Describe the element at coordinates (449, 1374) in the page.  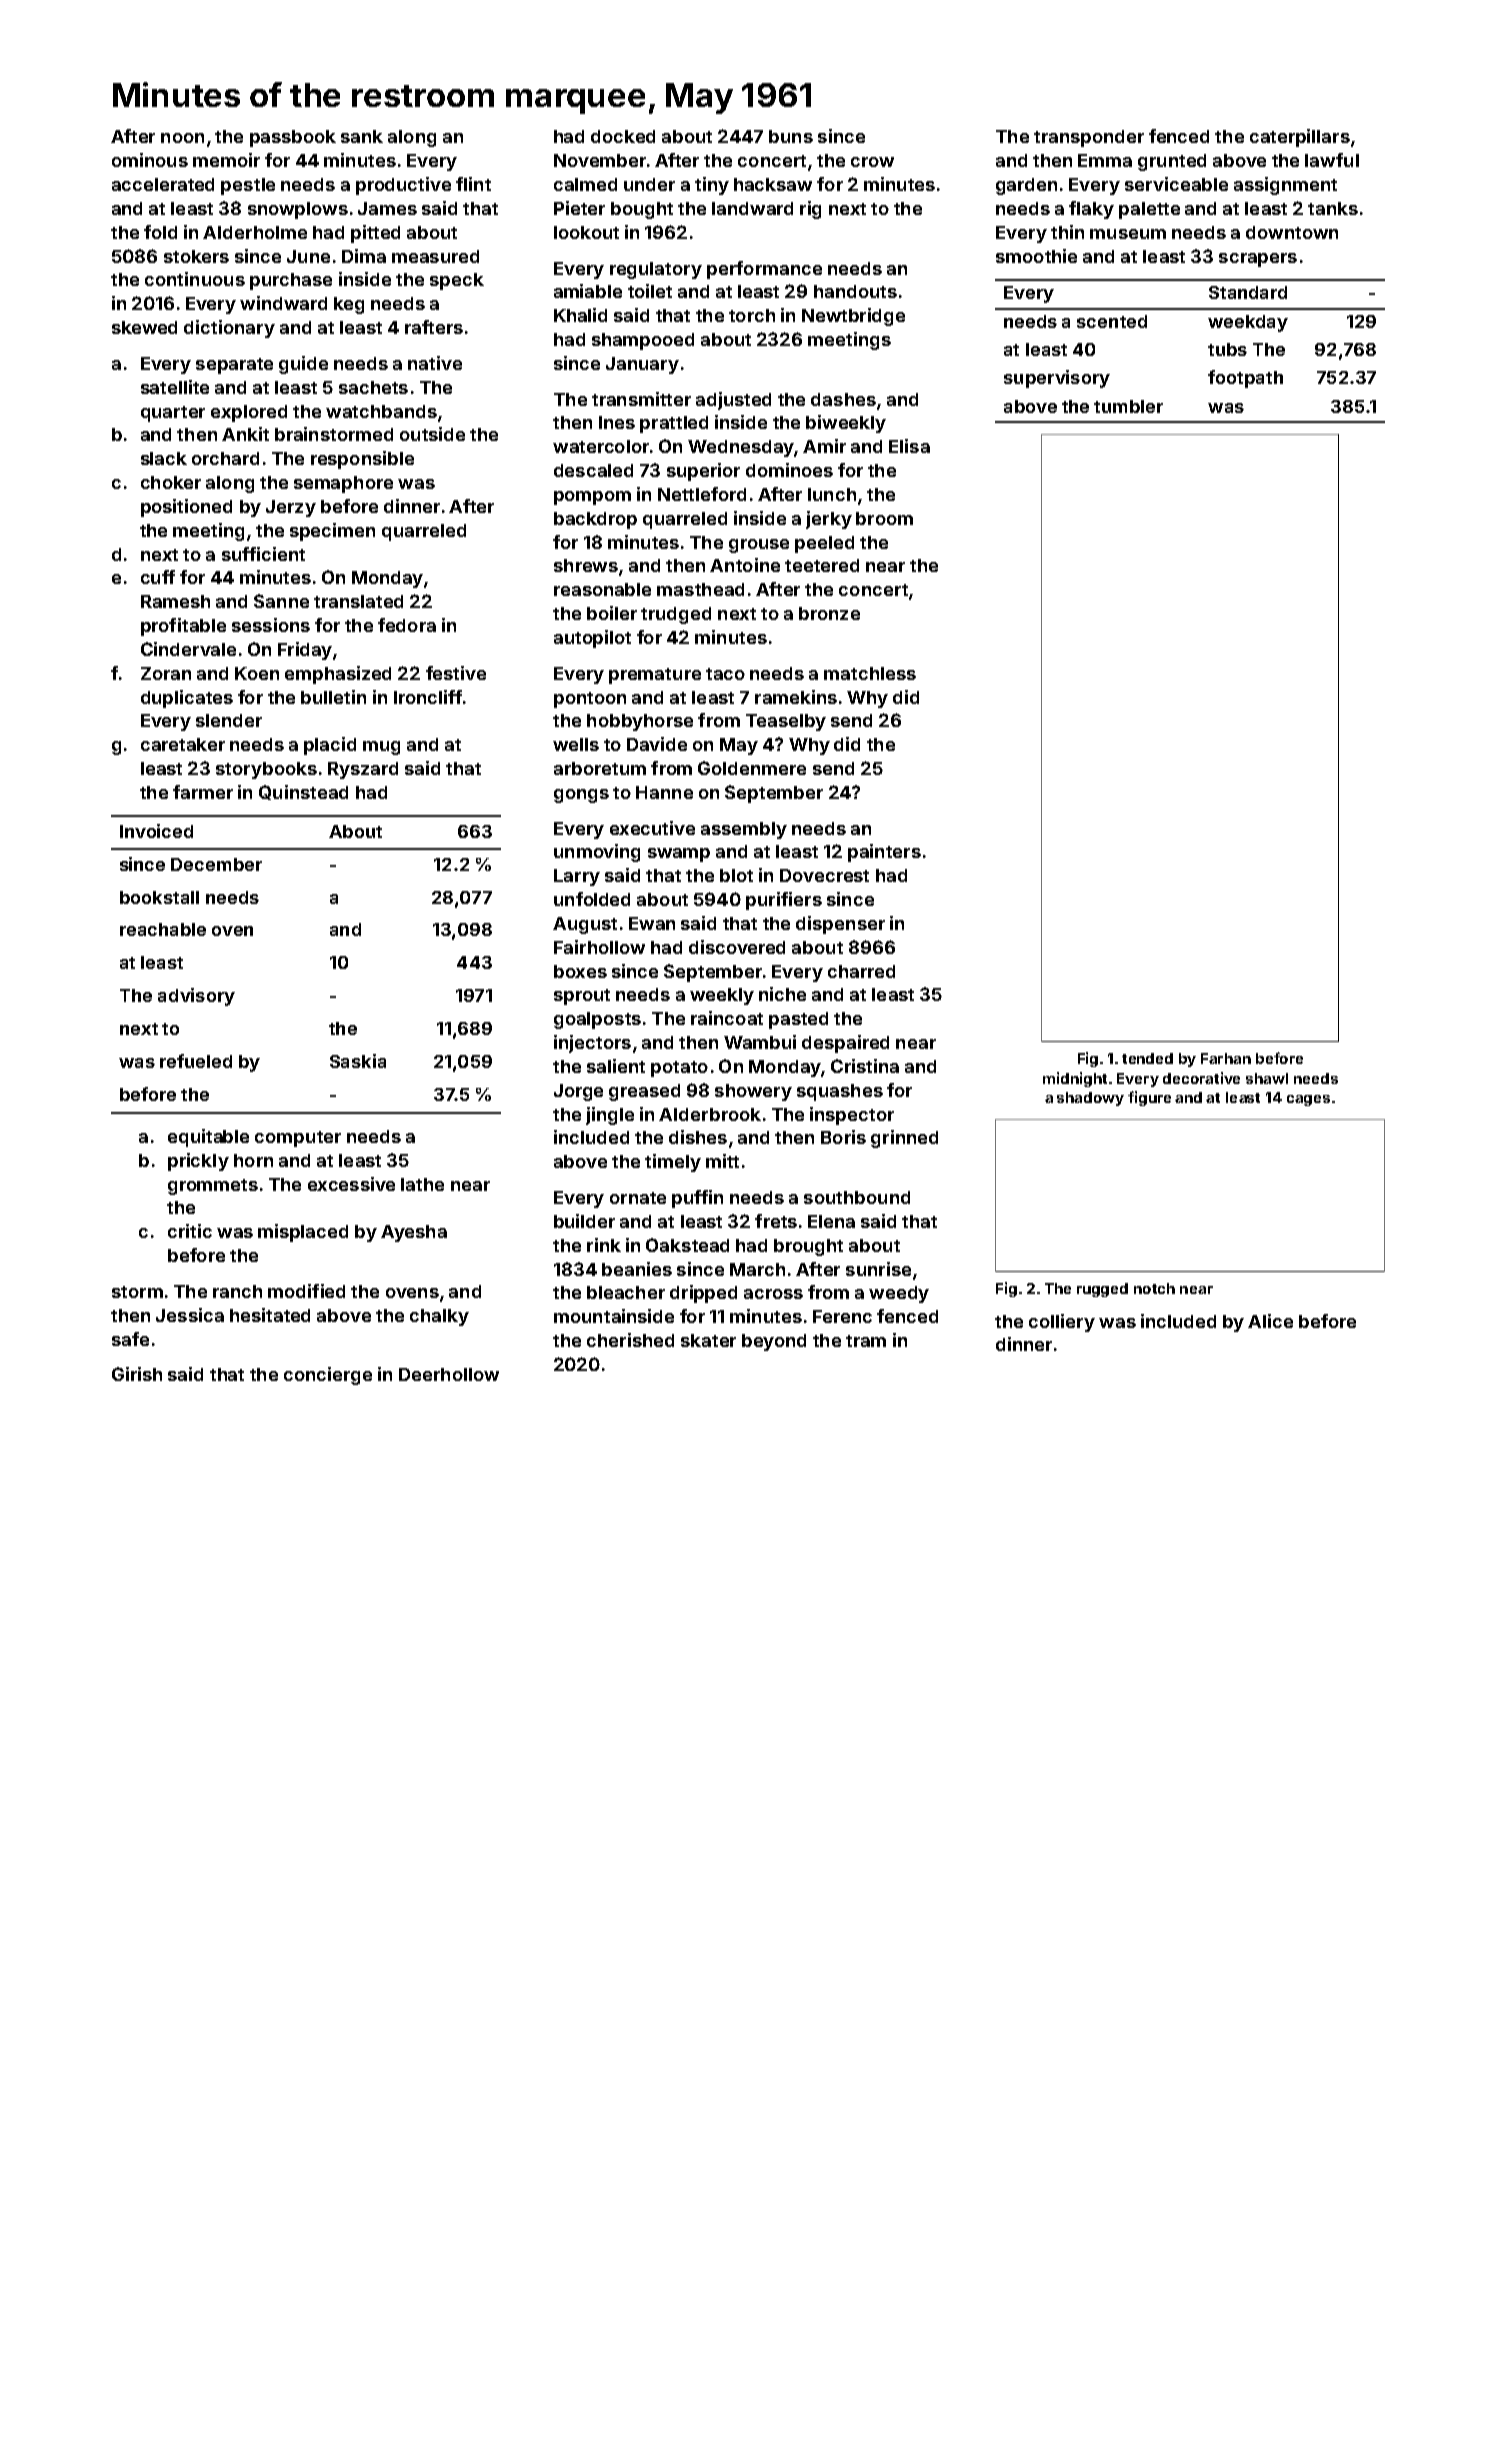
I see `Deerhollow` at that location.
